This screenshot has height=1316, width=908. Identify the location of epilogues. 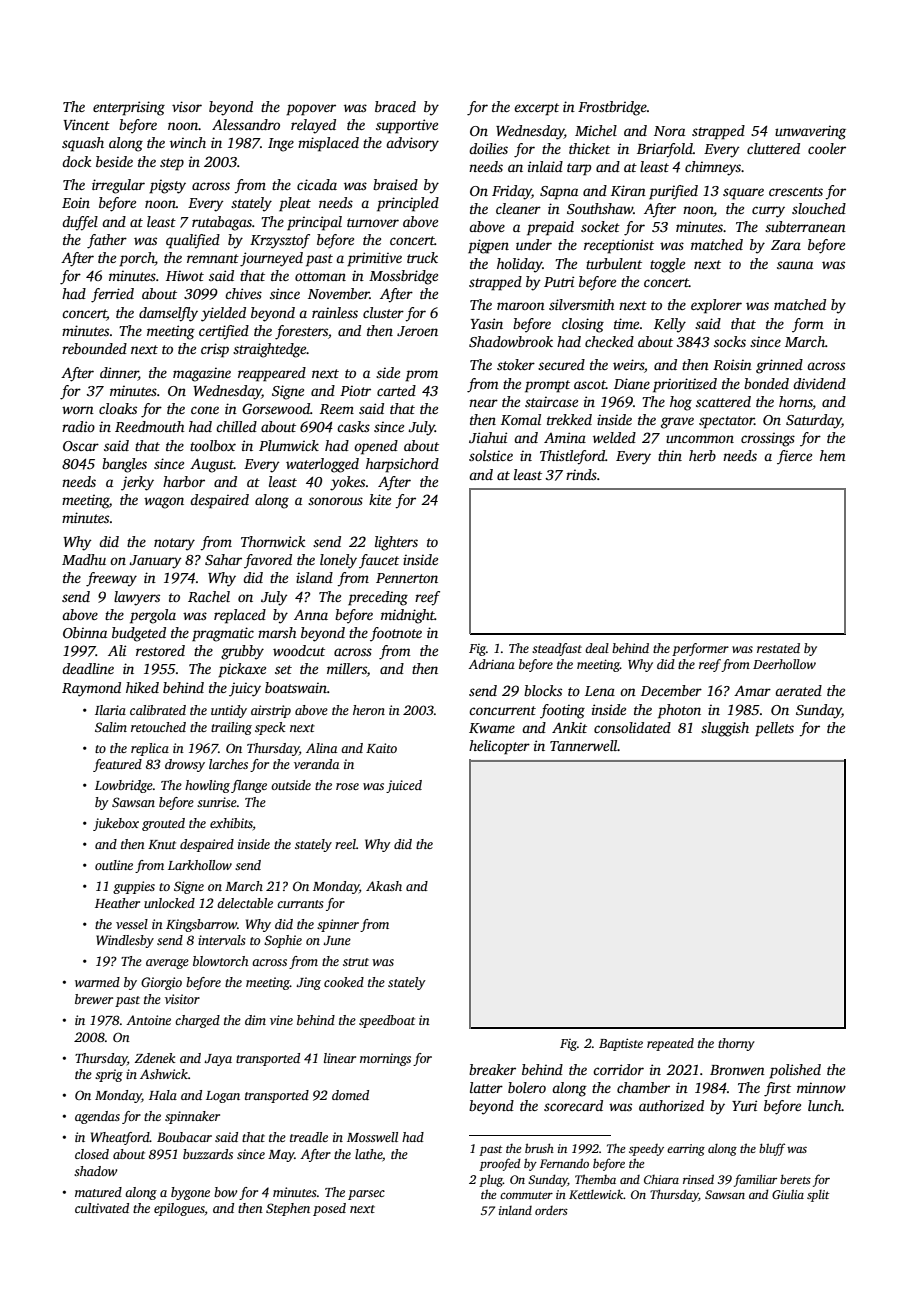
(179, 1209).
